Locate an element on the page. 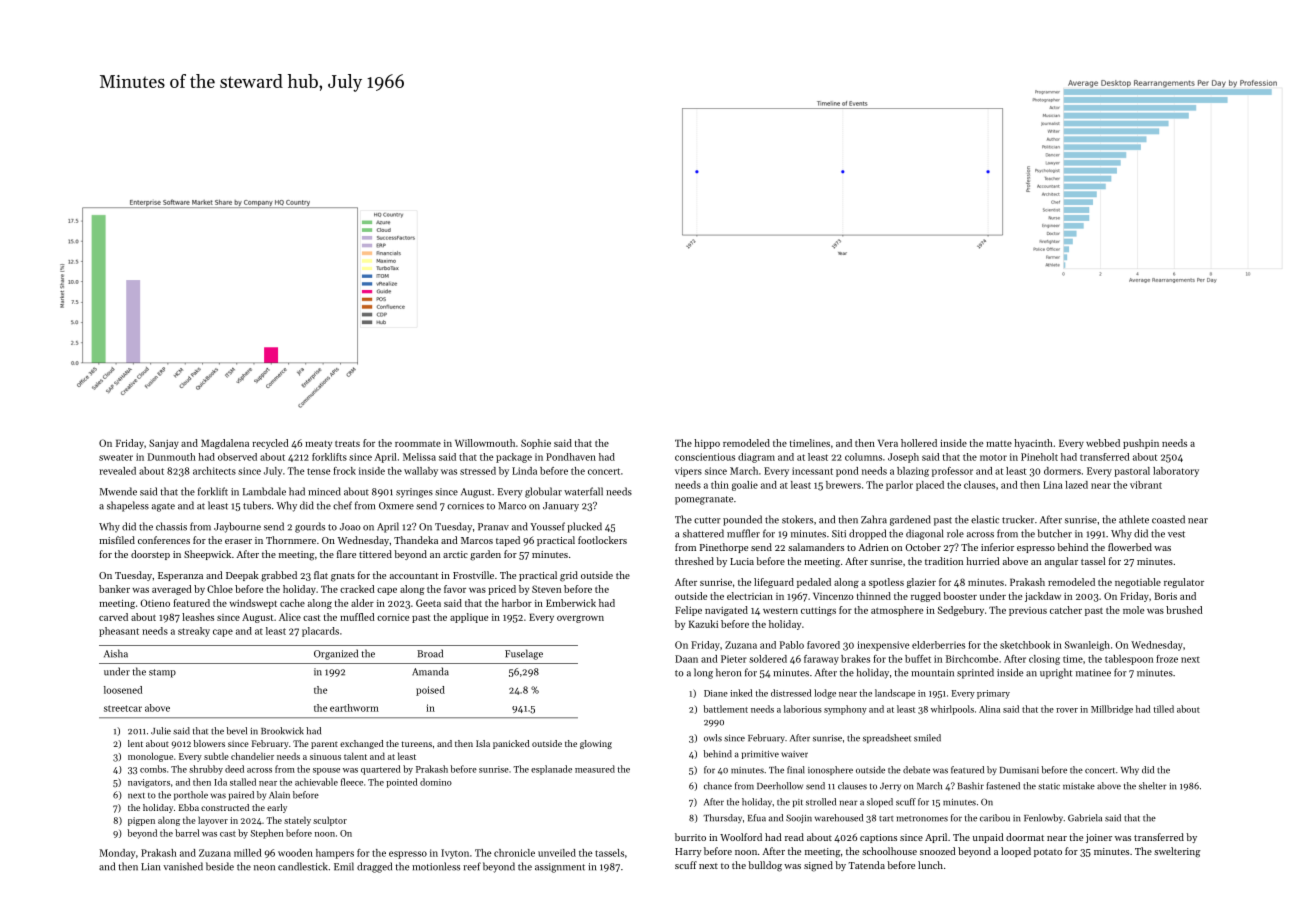  Dumisani is located at coordinates (1019, 770).
